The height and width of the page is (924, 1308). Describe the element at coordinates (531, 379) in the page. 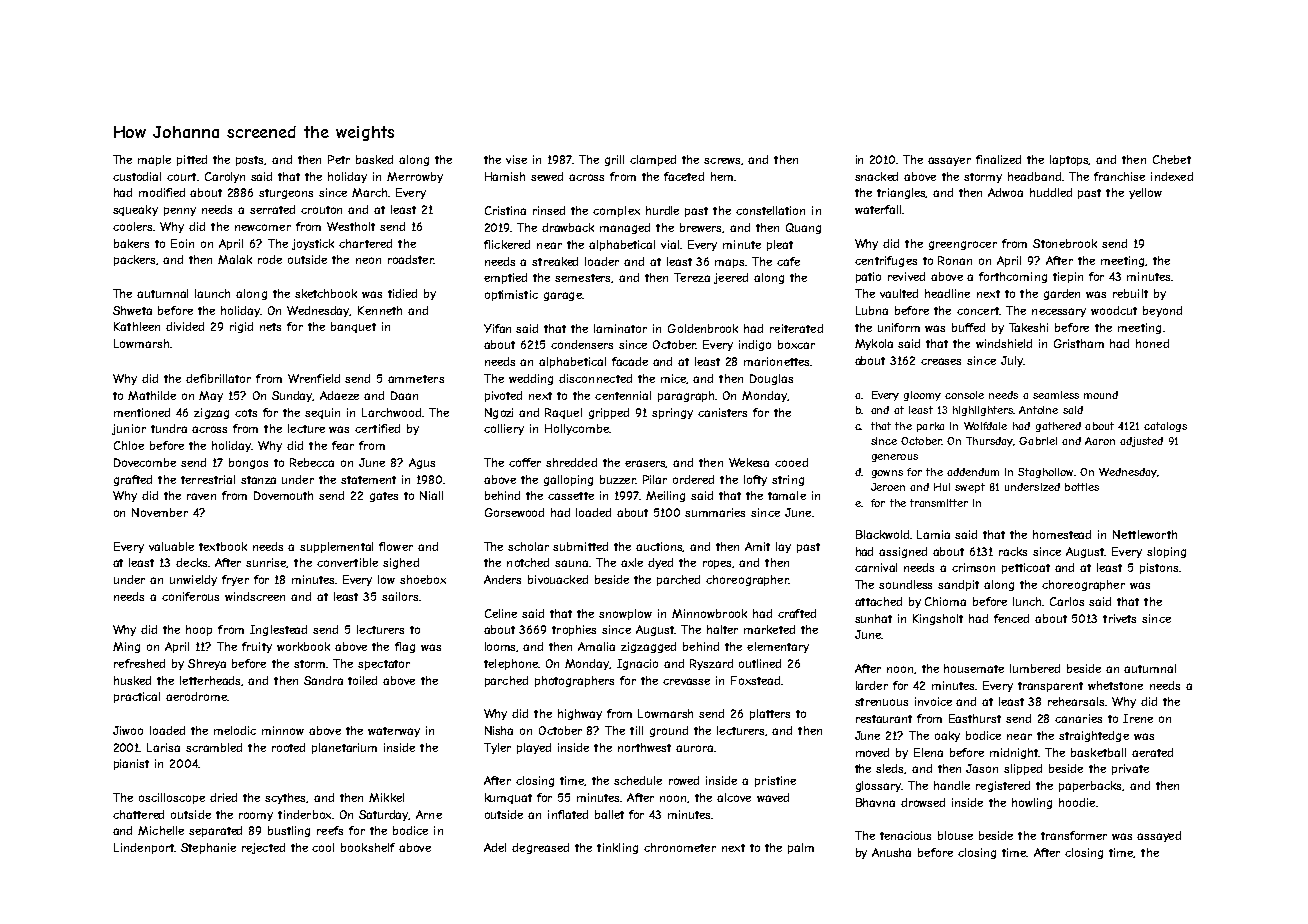

I see `wedding` at that location.
